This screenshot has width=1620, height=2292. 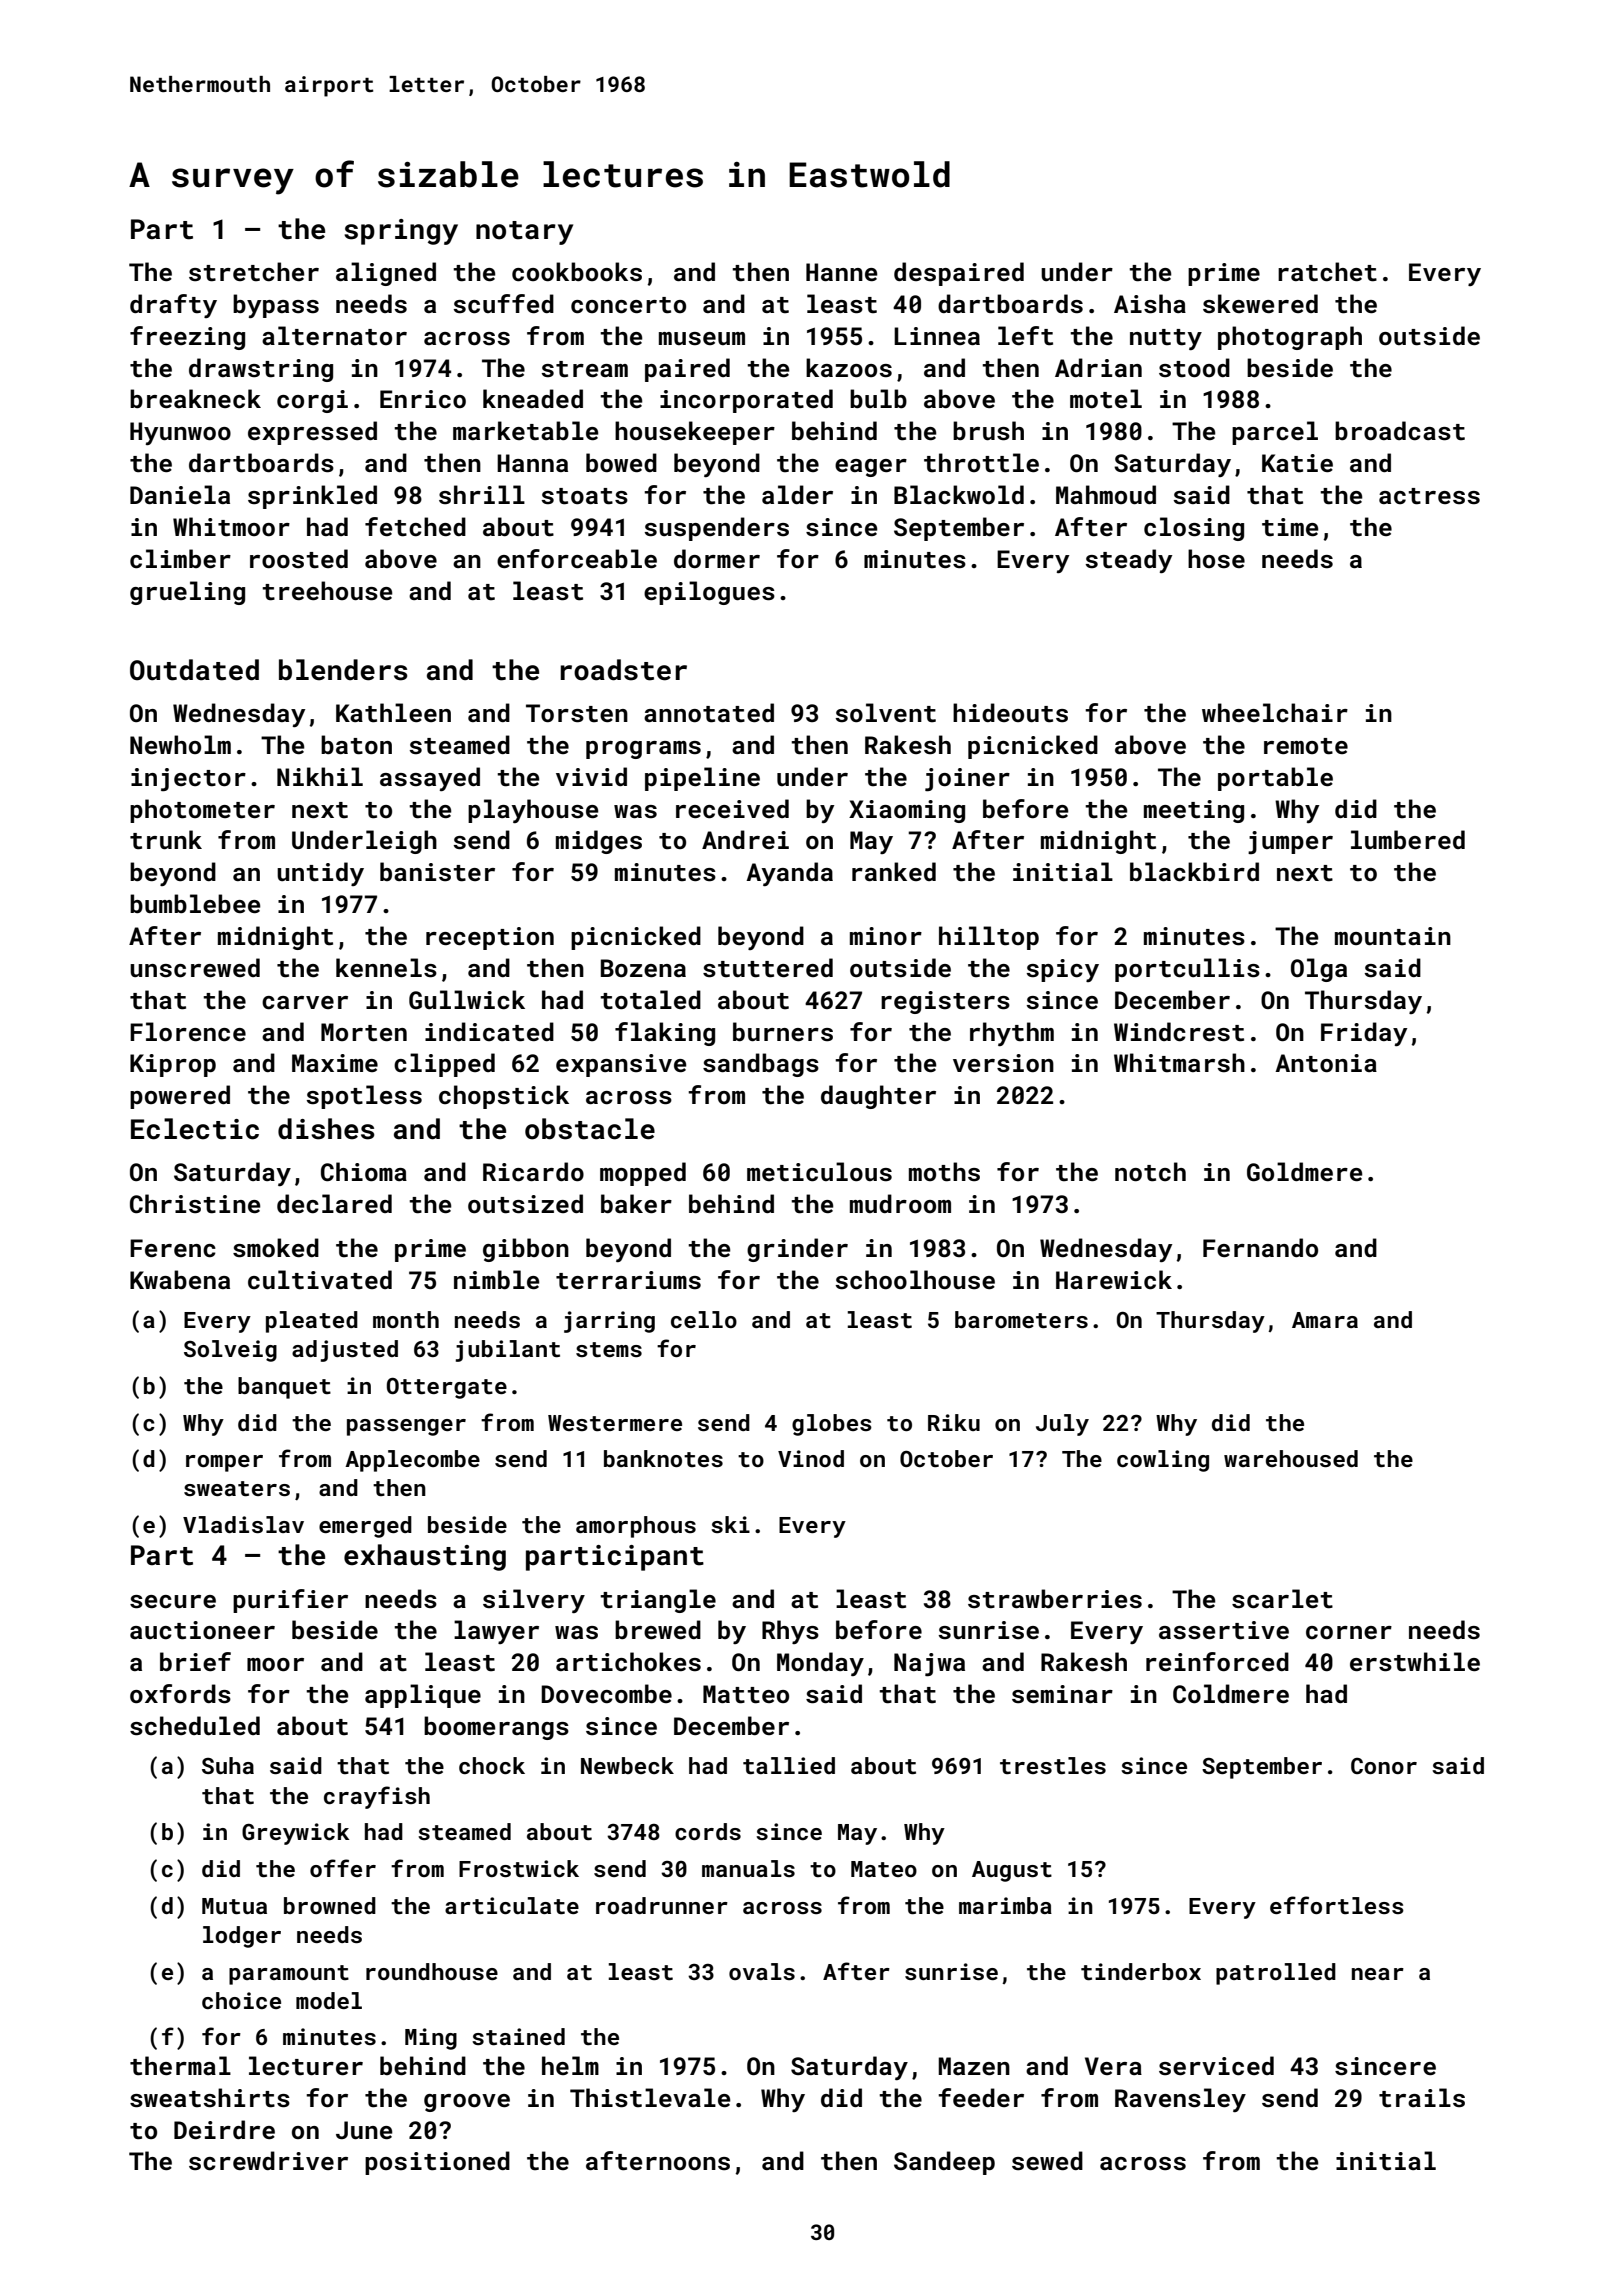 I want to click on positioned, so click(x=437, y=2163).
